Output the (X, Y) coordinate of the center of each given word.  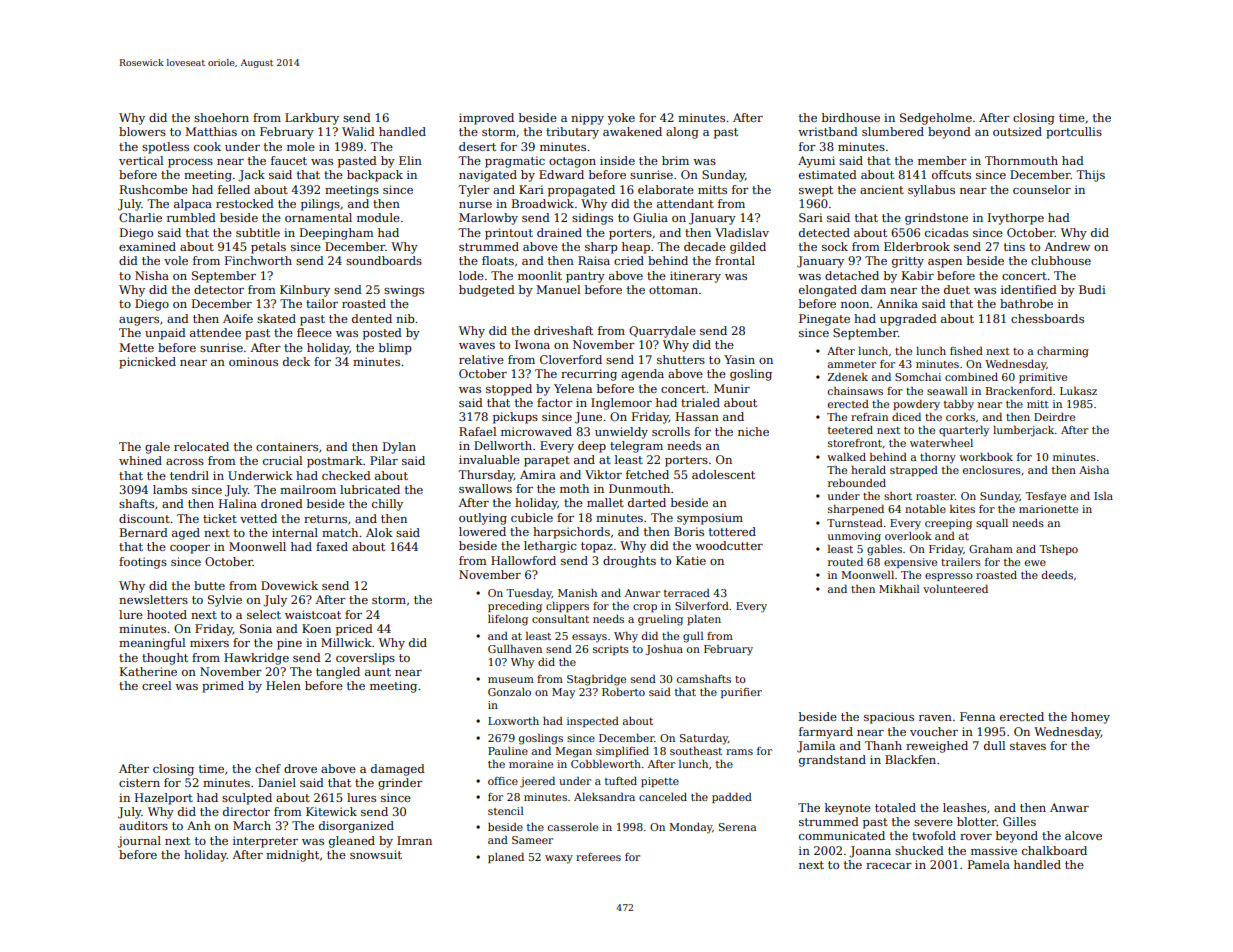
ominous (253, 361)
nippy (587, 119)
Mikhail (899, 589)
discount (144, 518)
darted (647, 502)
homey (1090, 718)
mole (301, 146)
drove (300, 768)
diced (906, 417)
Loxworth (513, 721)
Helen (283, 685)
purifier (741, 693)
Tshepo (1058, 550)
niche (753, 431)
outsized (1017, 131)
